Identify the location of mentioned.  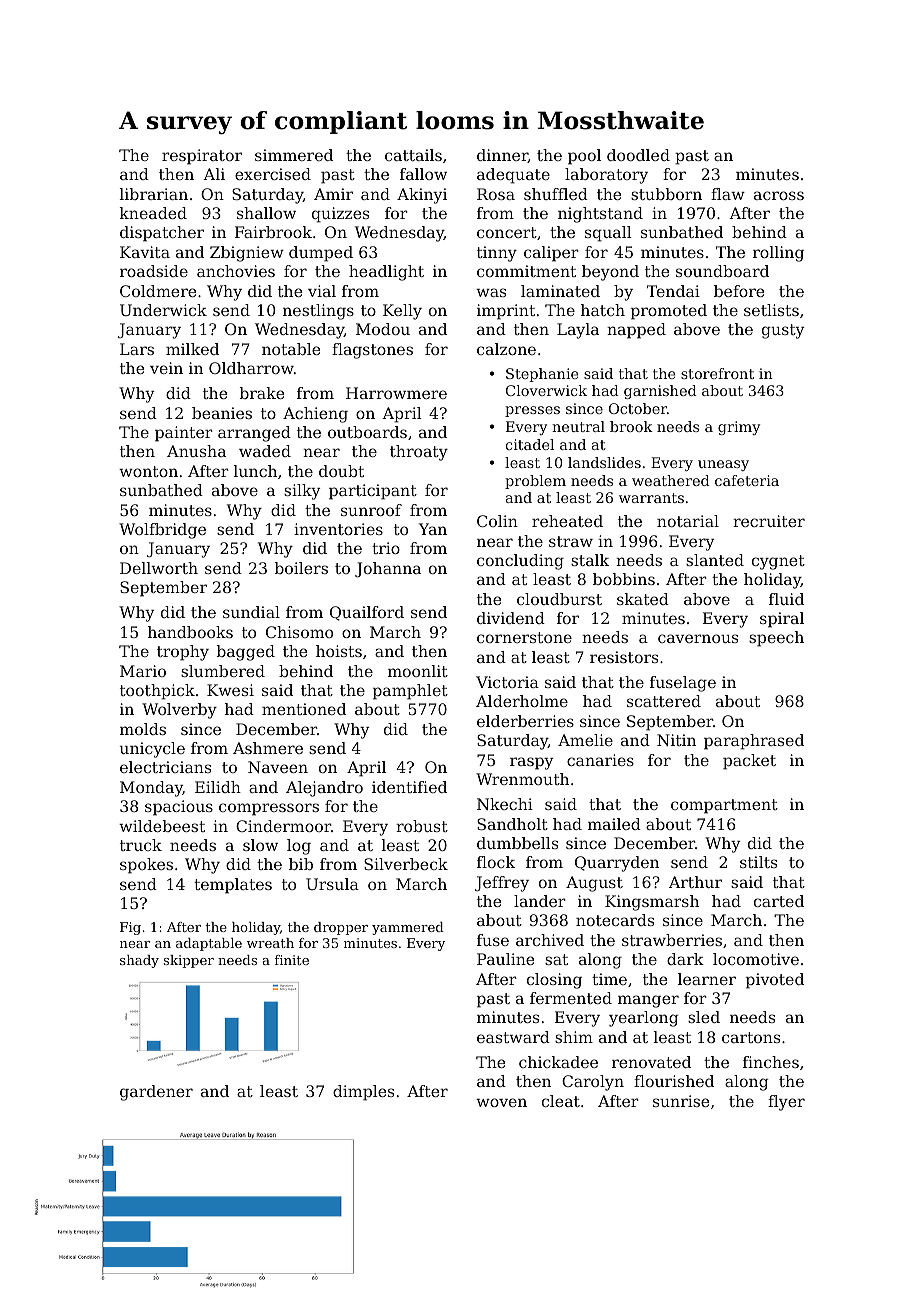
(304, 709).
